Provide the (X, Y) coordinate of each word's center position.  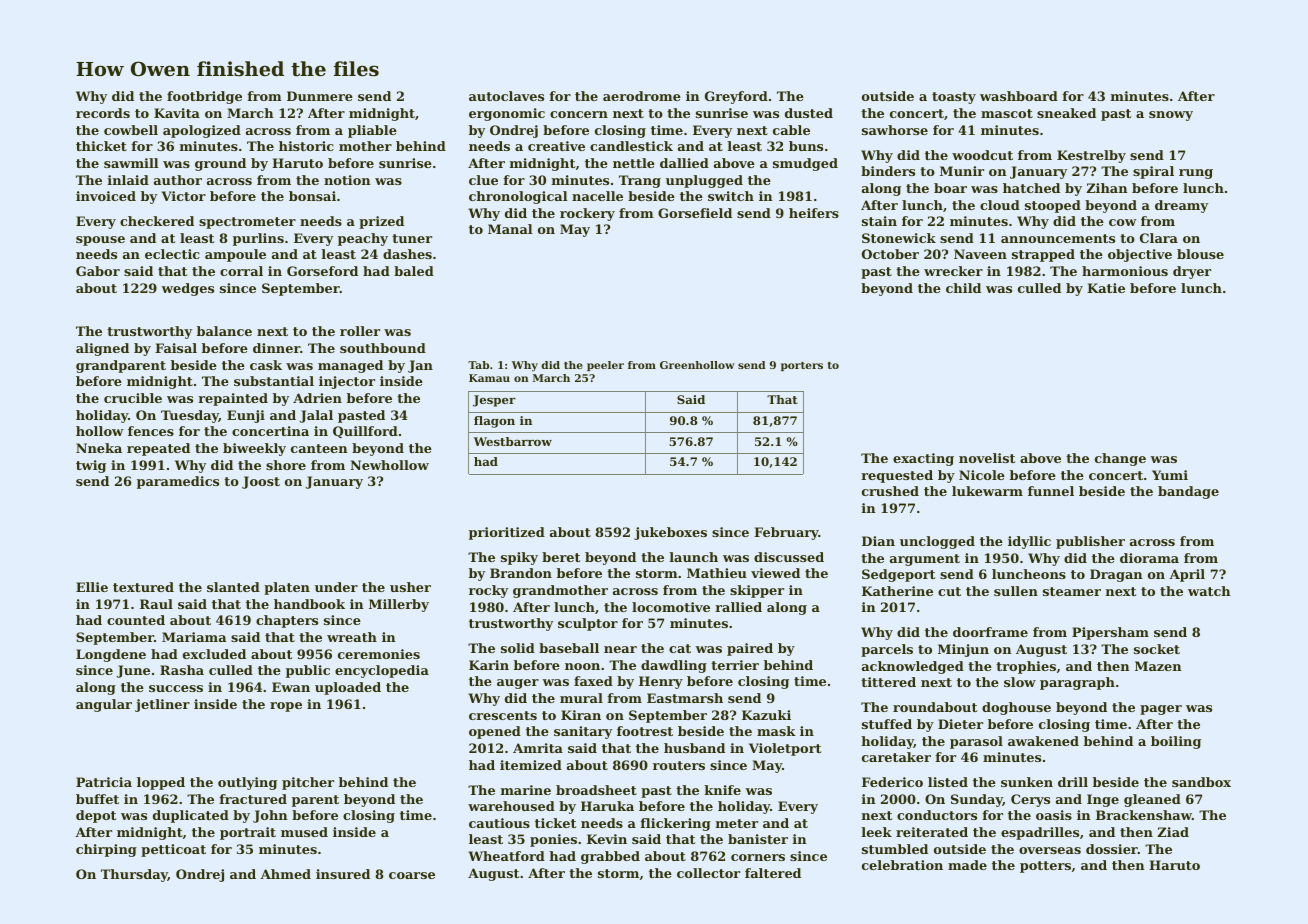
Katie (1106, 288)
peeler (605, 366)
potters (1045, 867)
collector (708, 873)
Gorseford (322, 271)
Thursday (134, 875)
